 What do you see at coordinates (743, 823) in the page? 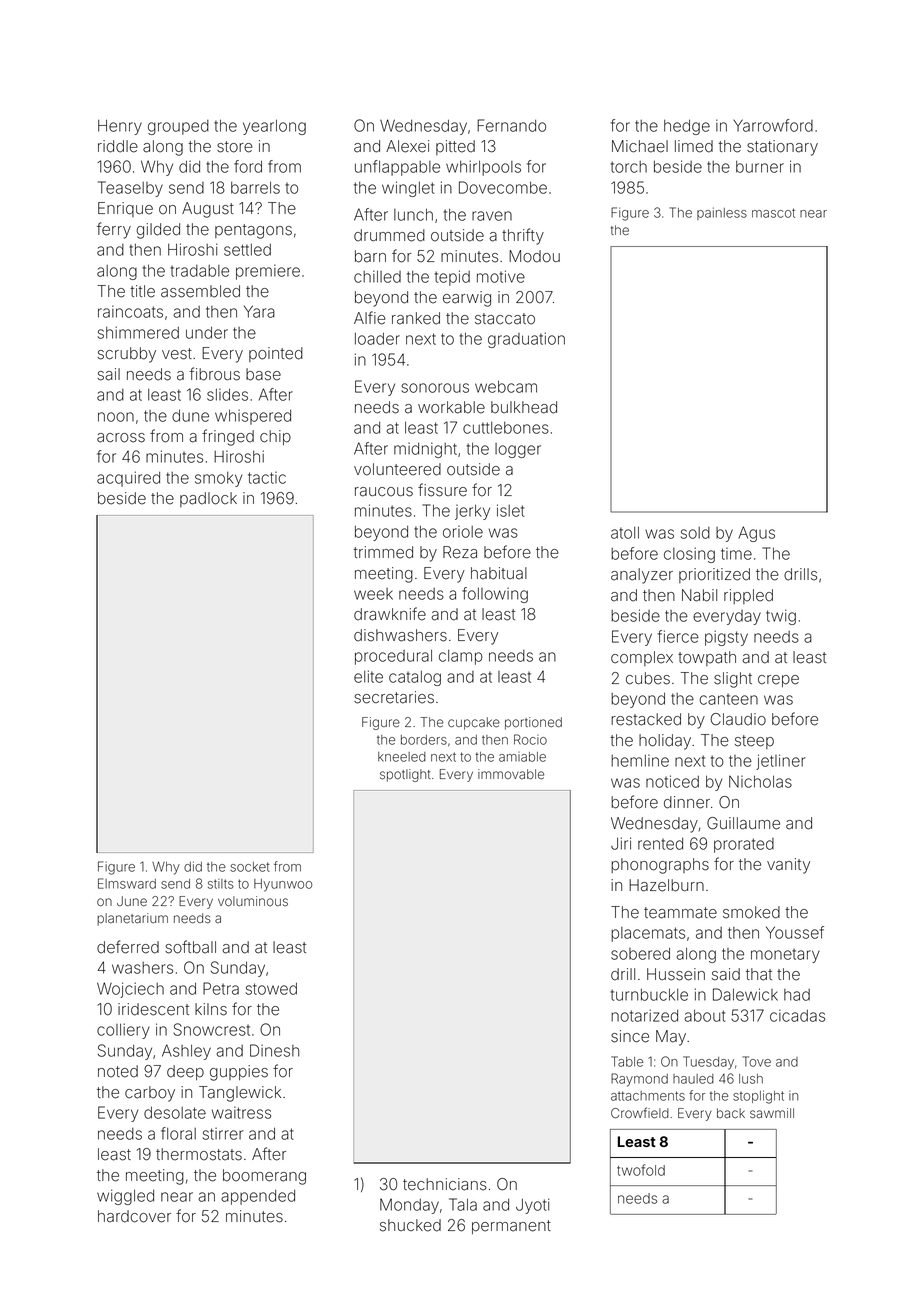
I see `Guillaume` at bounding box center [743, 823].
